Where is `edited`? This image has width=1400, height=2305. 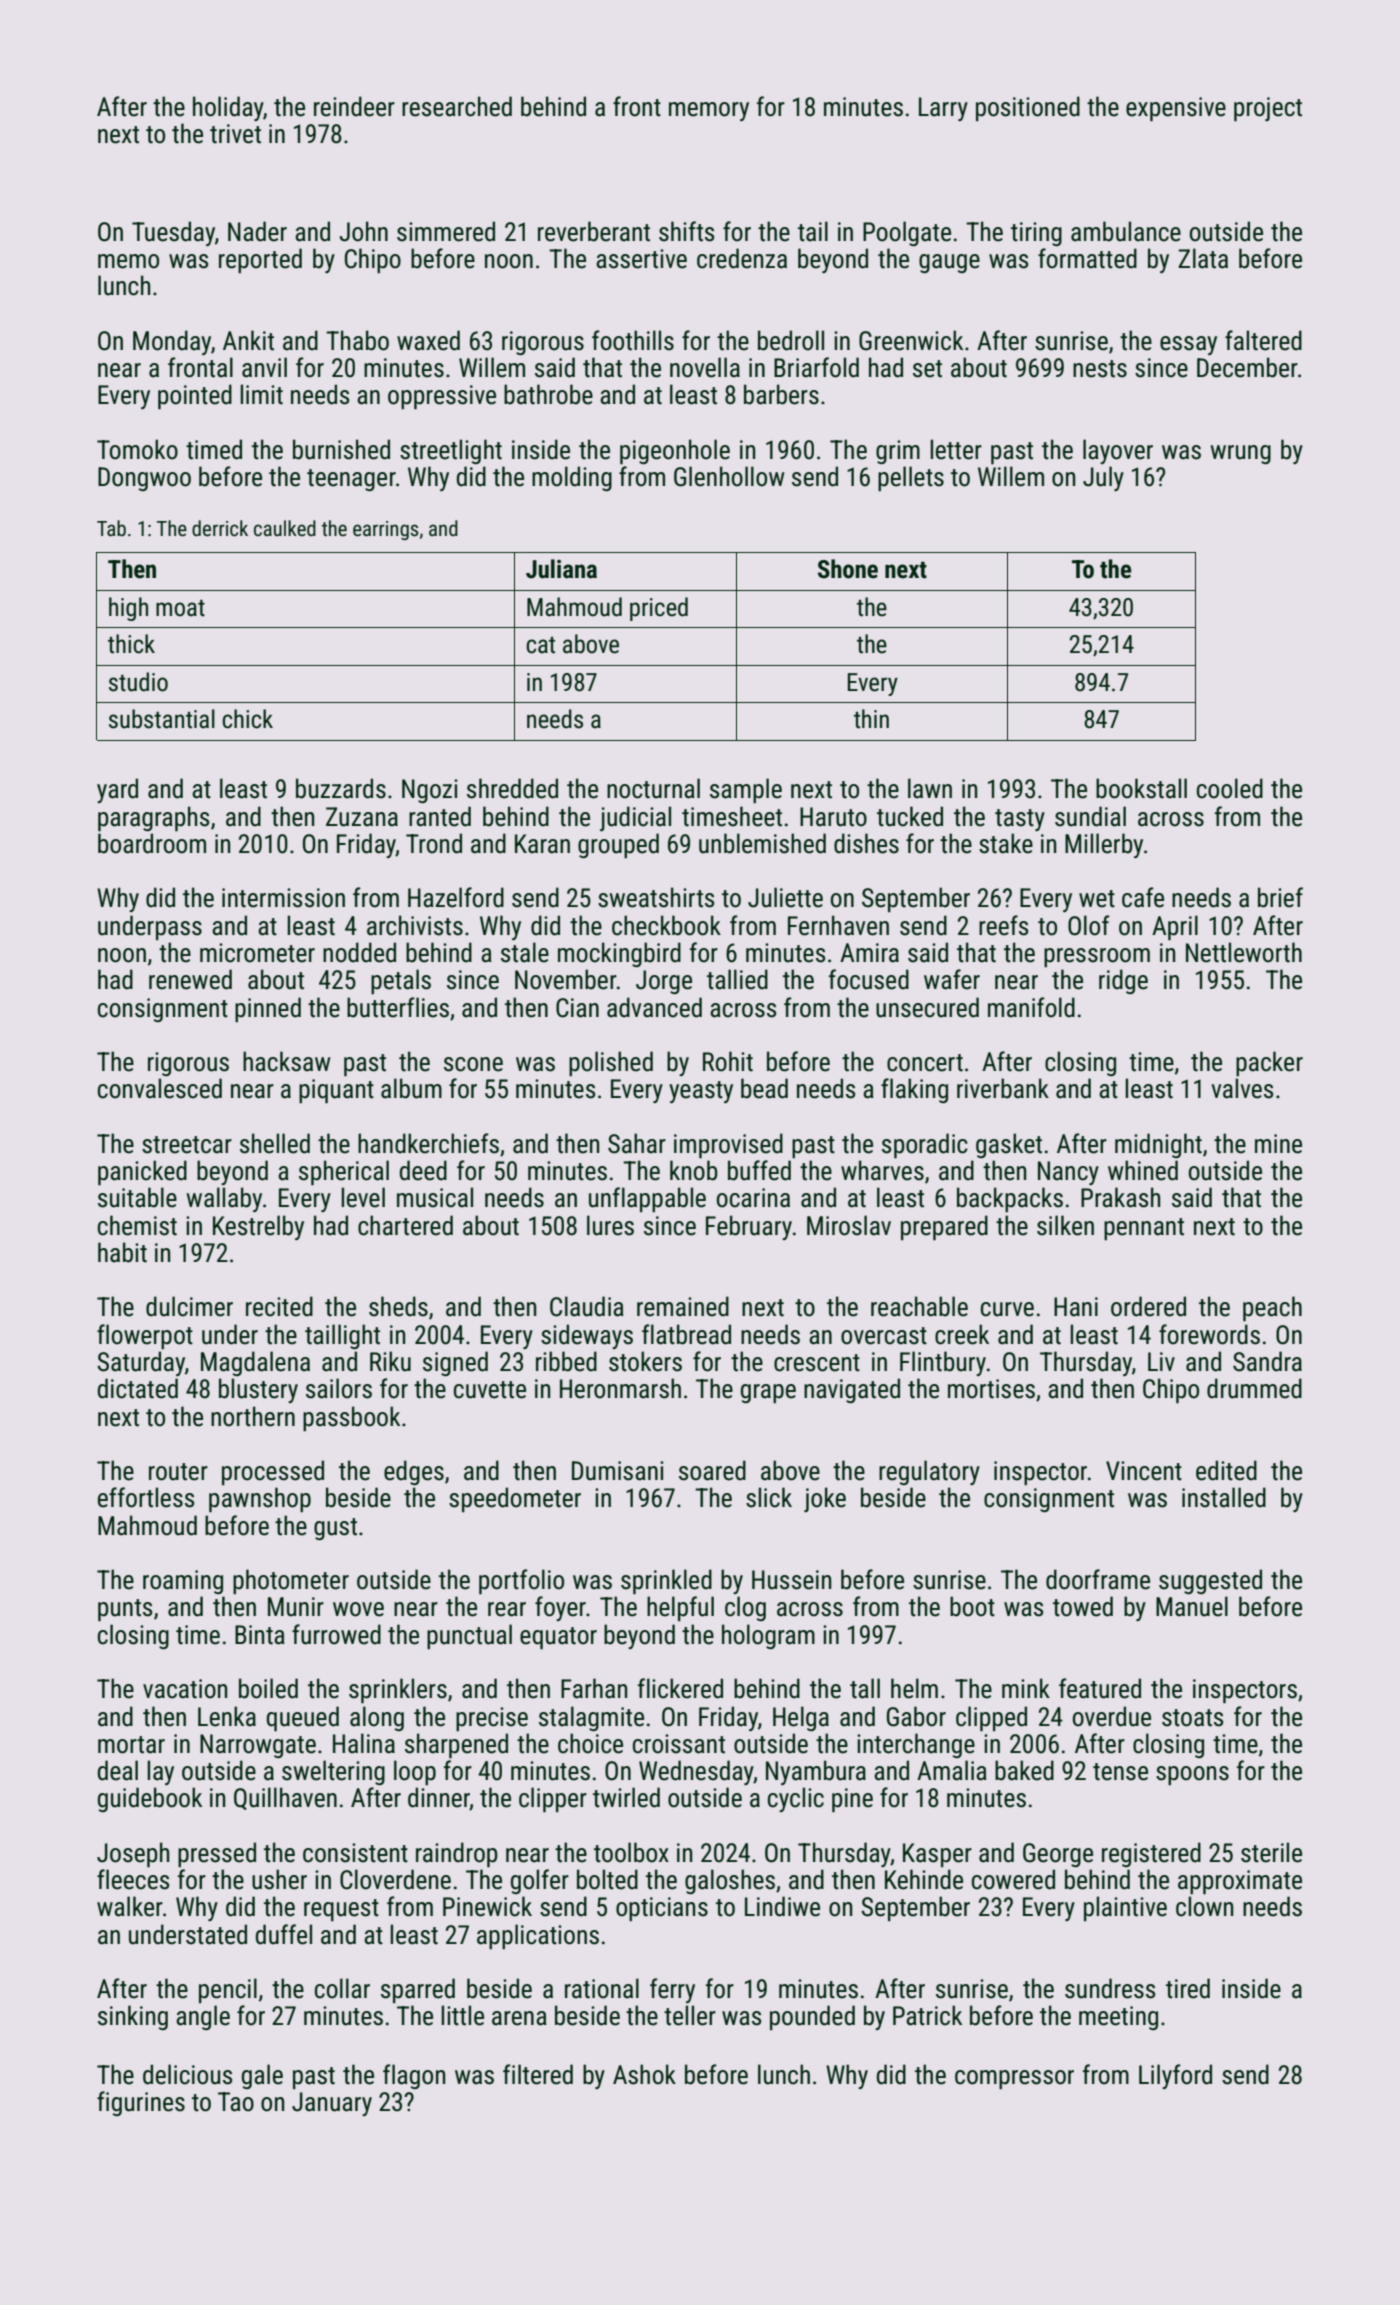
edited is located at coordinates (1226, 1470).
